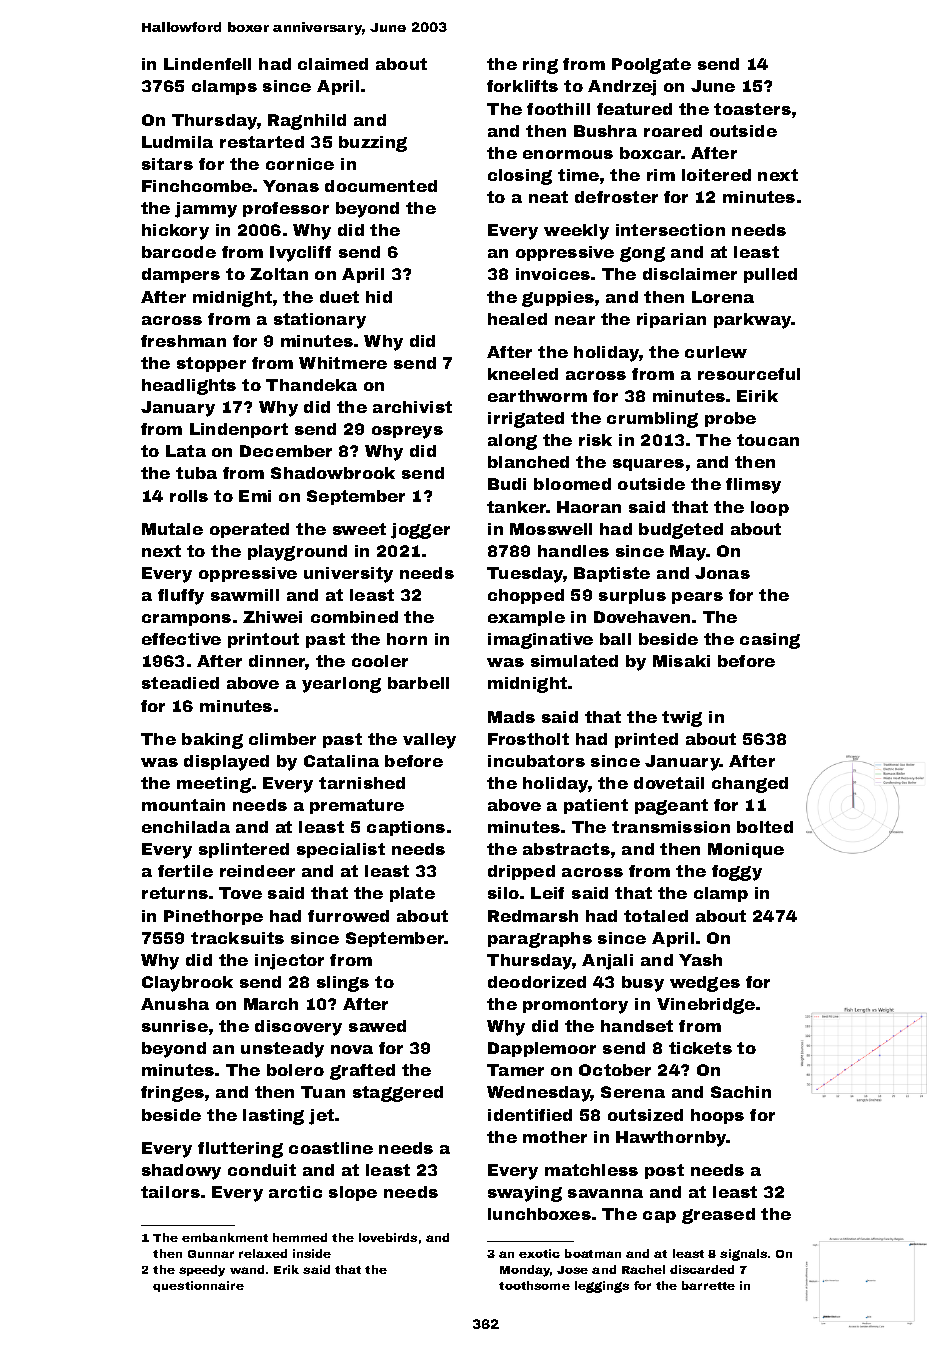 The height and width of the screenshot is (1369, 945). What do you see at coordinates (511, 717) in the screenshot?
I see `Mads` at bounding box center [511, 717].
